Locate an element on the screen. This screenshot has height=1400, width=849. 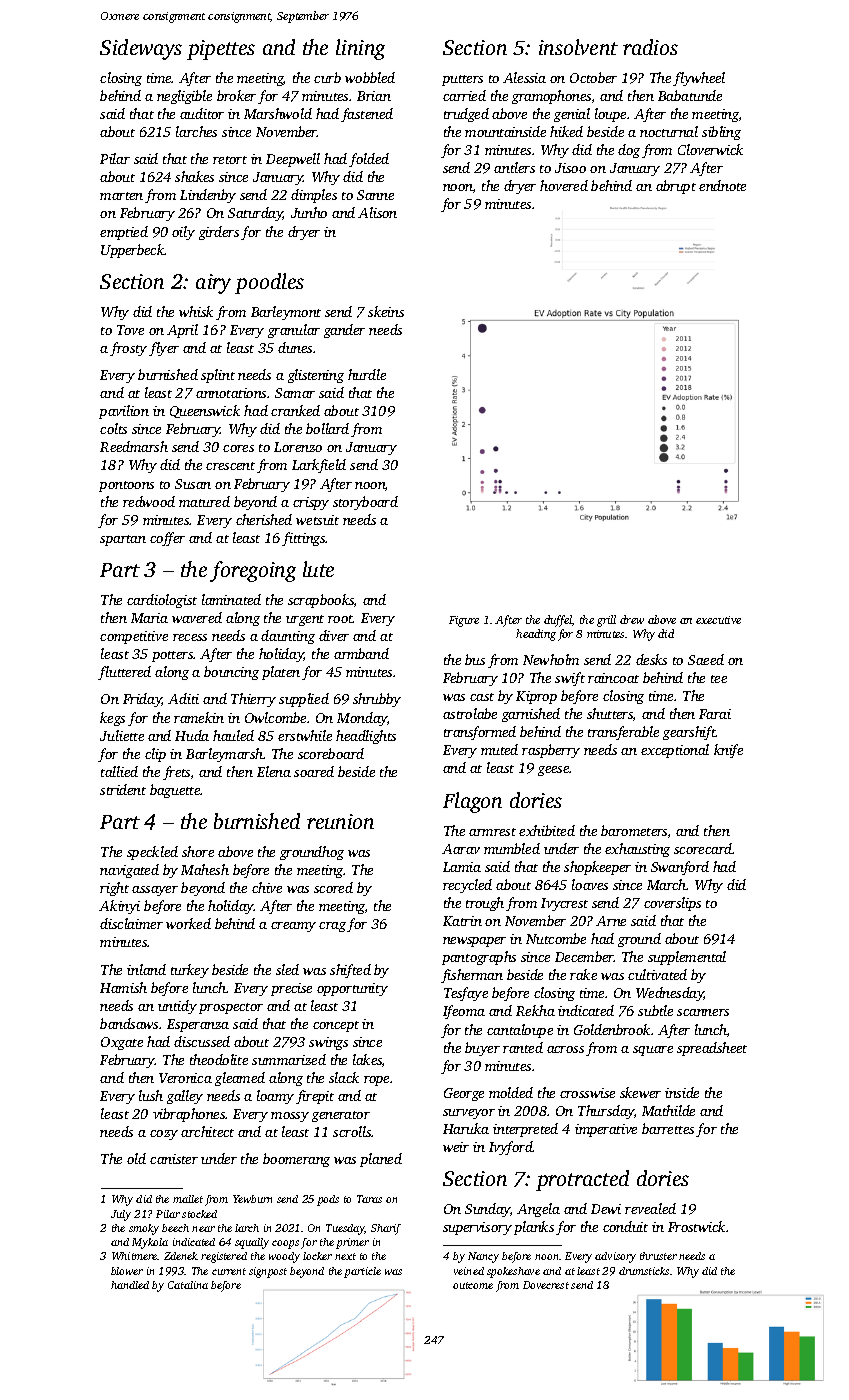
lining is located at coordinates (360, 49).
